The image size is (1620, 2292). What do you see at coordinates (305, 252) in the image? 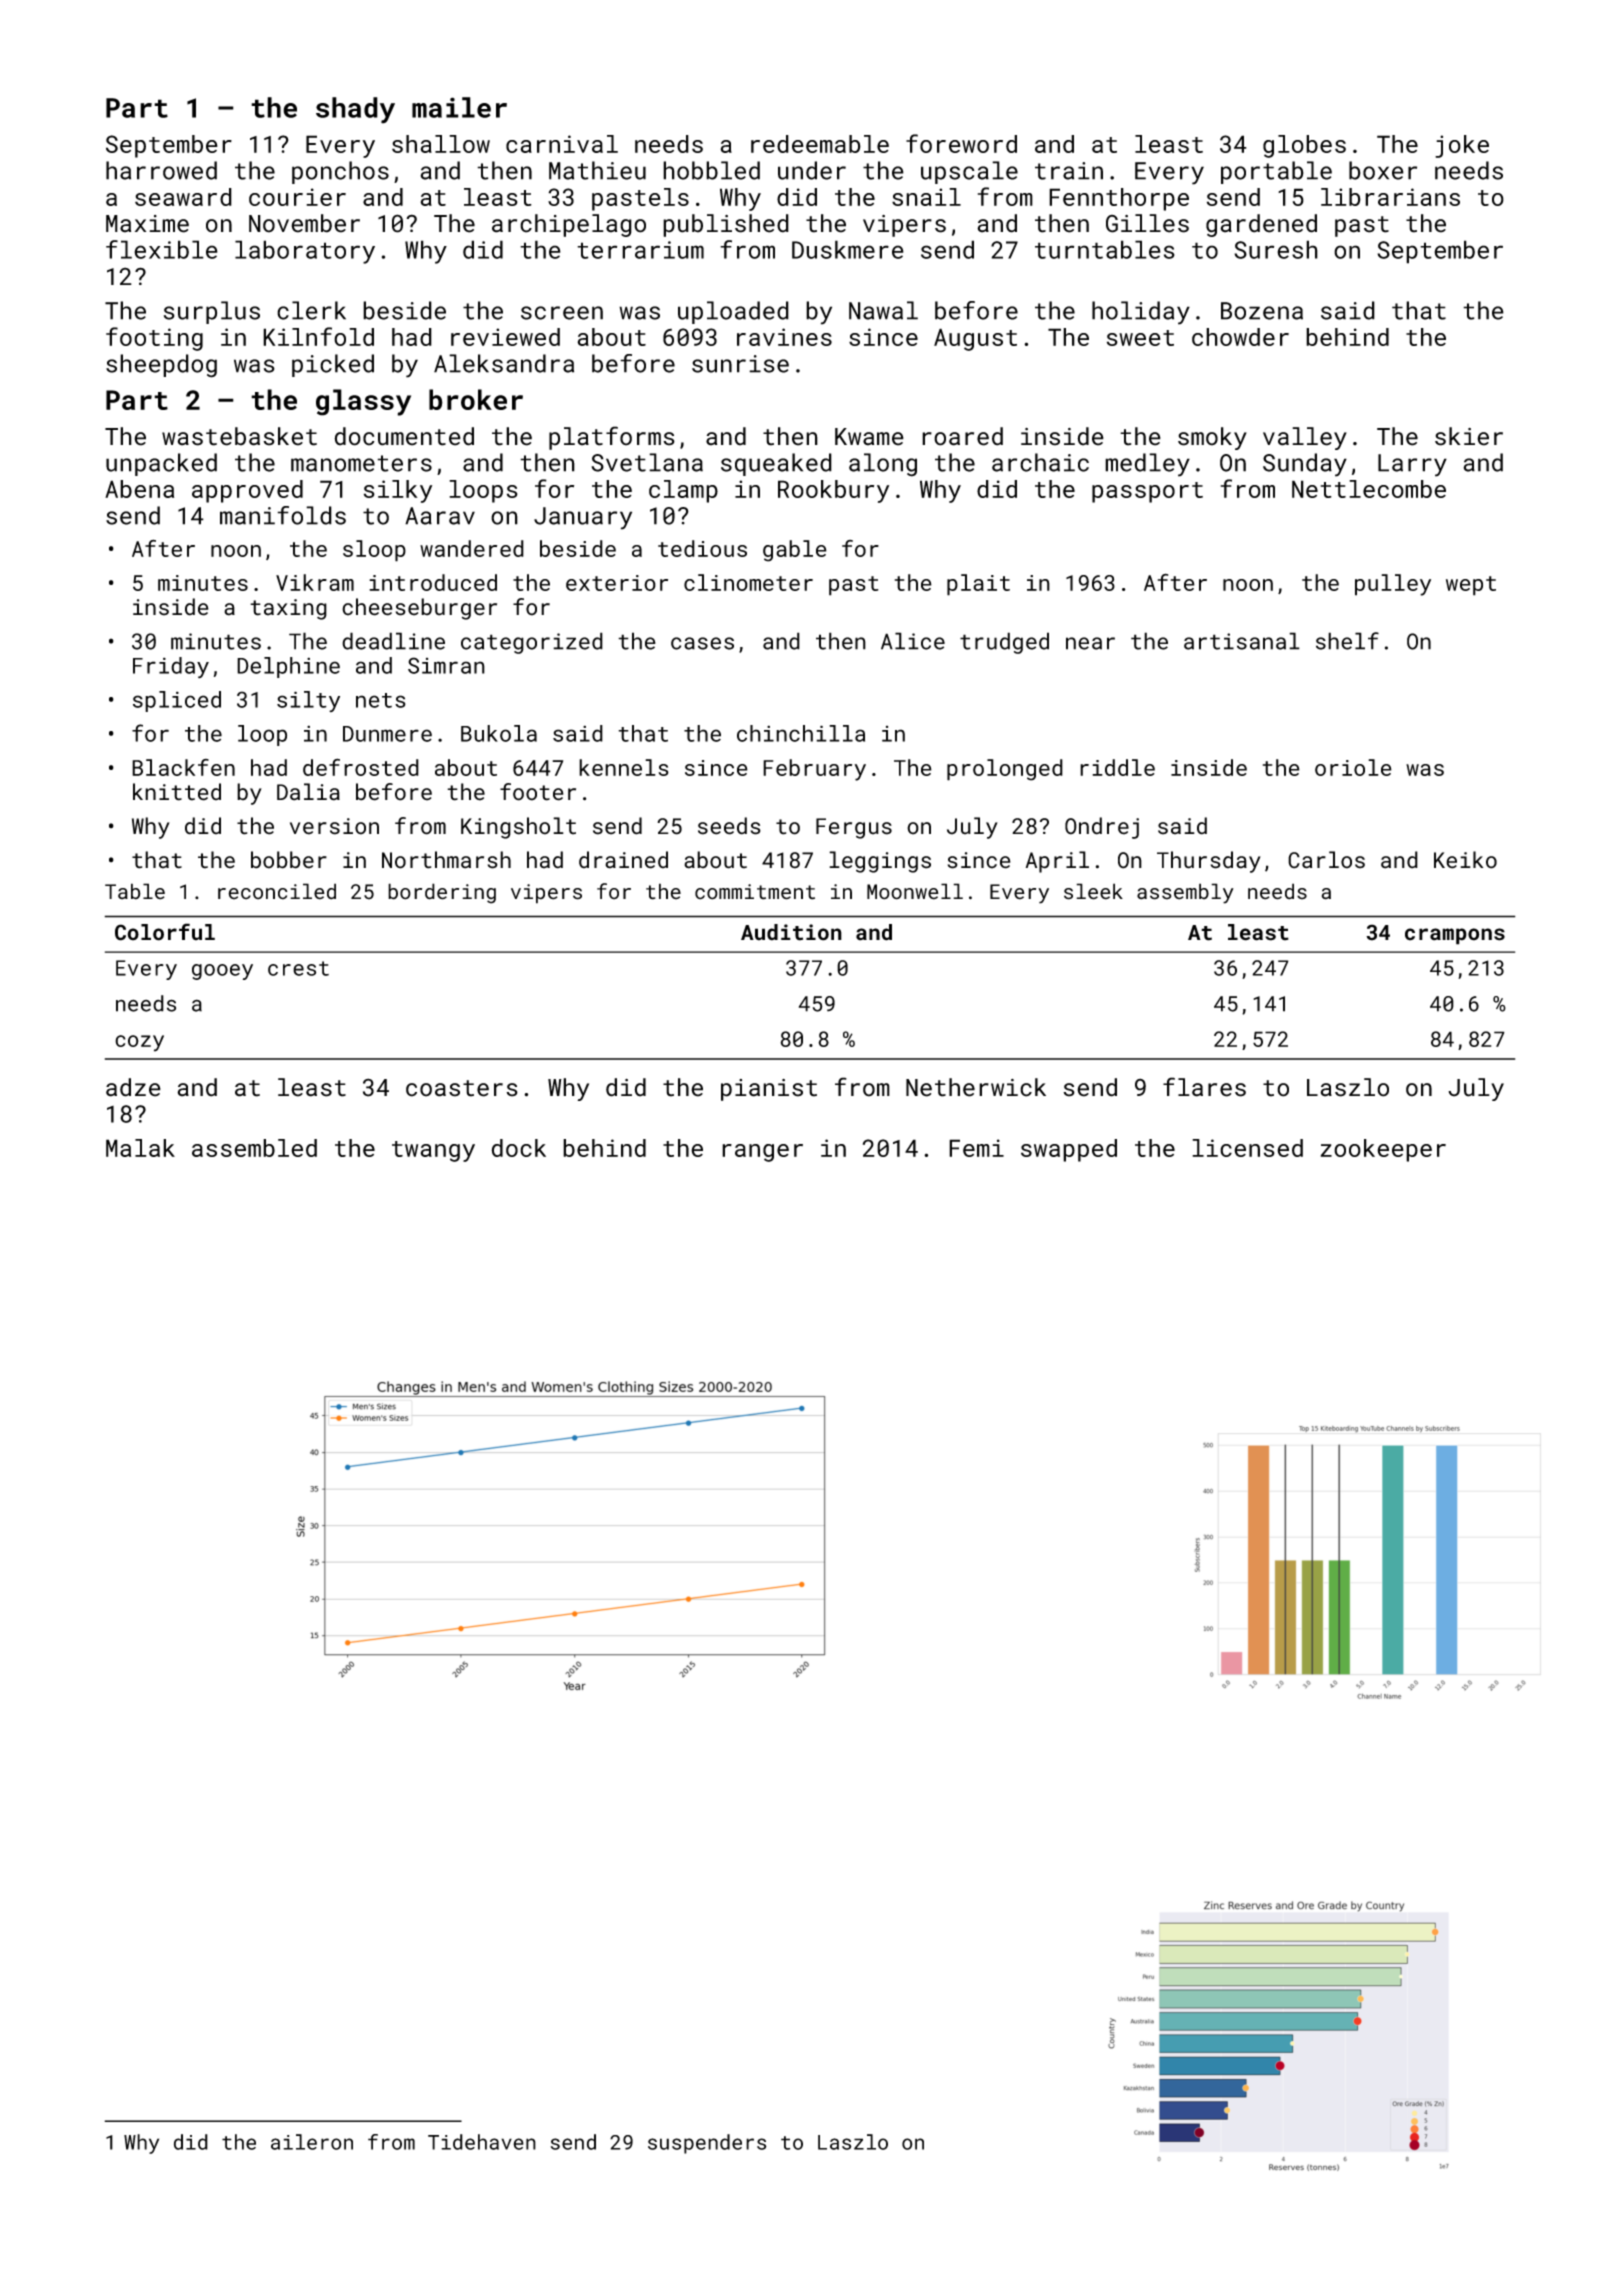
I see `laboratory` at bounding box center [305, 252].
